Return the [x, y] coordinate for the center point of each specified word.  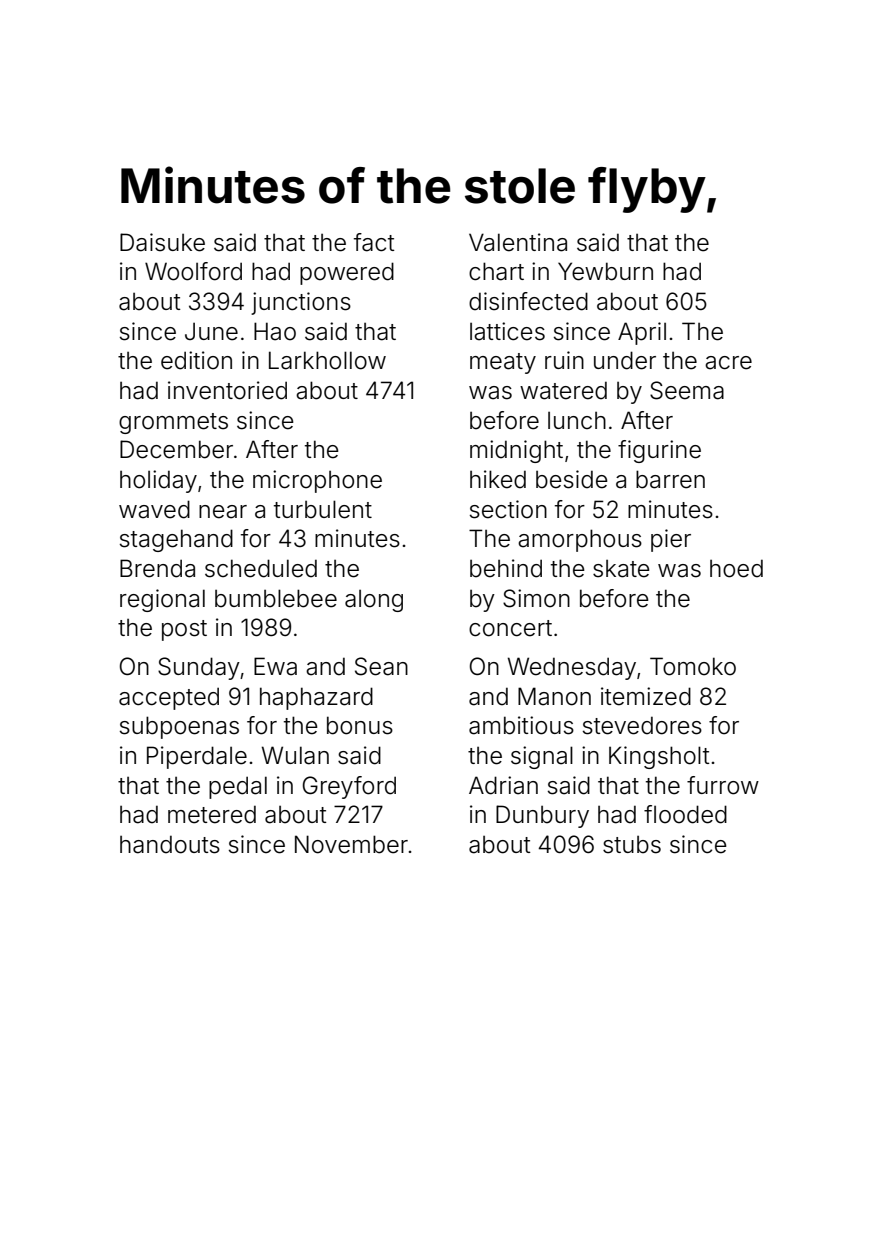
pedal [238, 787]
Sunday [199, 668]
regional [162, 600]
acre [728, 363]
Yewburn [605, 271]
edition [196, 360]
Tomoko [693, 666]
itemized [646, 696]
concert [510, 628]
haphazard [316, 698]
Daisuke [162, 242]
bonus [360, 725]
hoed [736, 568]
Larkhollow [327, 360]
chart [496, 271]
